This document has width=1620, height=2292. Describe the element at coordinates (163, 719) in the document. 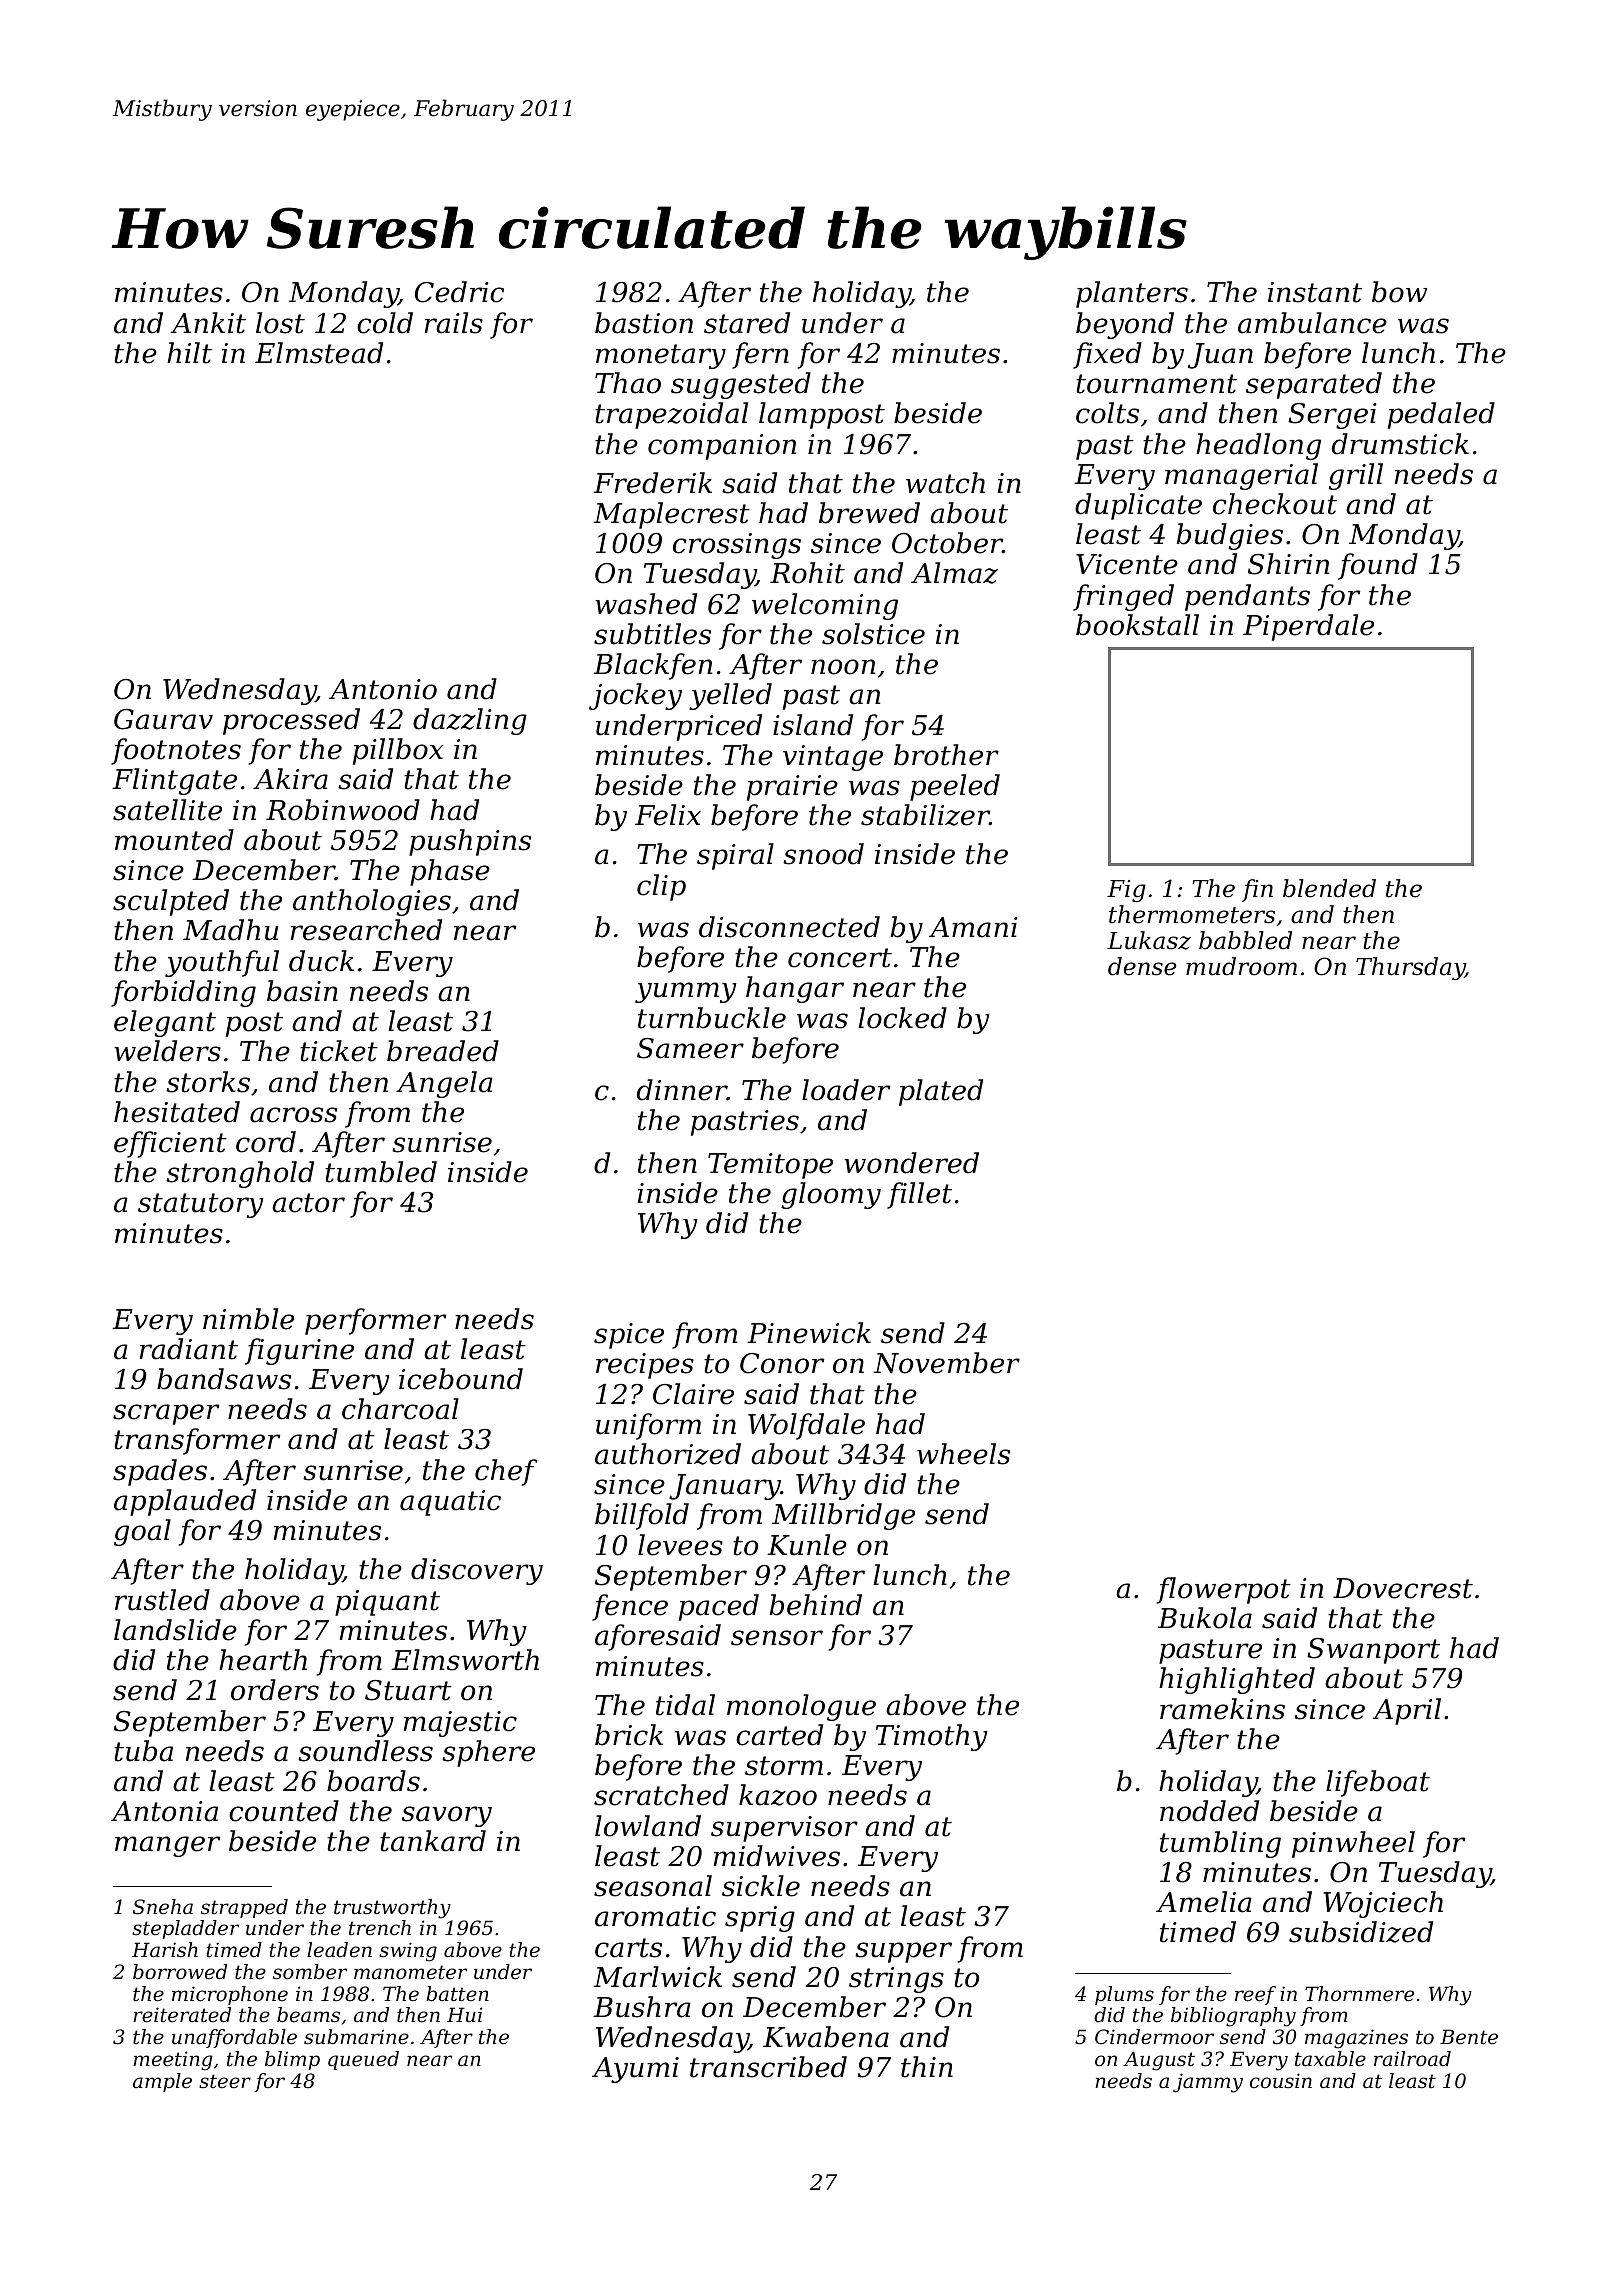

I see `Gaurav` at that location.
